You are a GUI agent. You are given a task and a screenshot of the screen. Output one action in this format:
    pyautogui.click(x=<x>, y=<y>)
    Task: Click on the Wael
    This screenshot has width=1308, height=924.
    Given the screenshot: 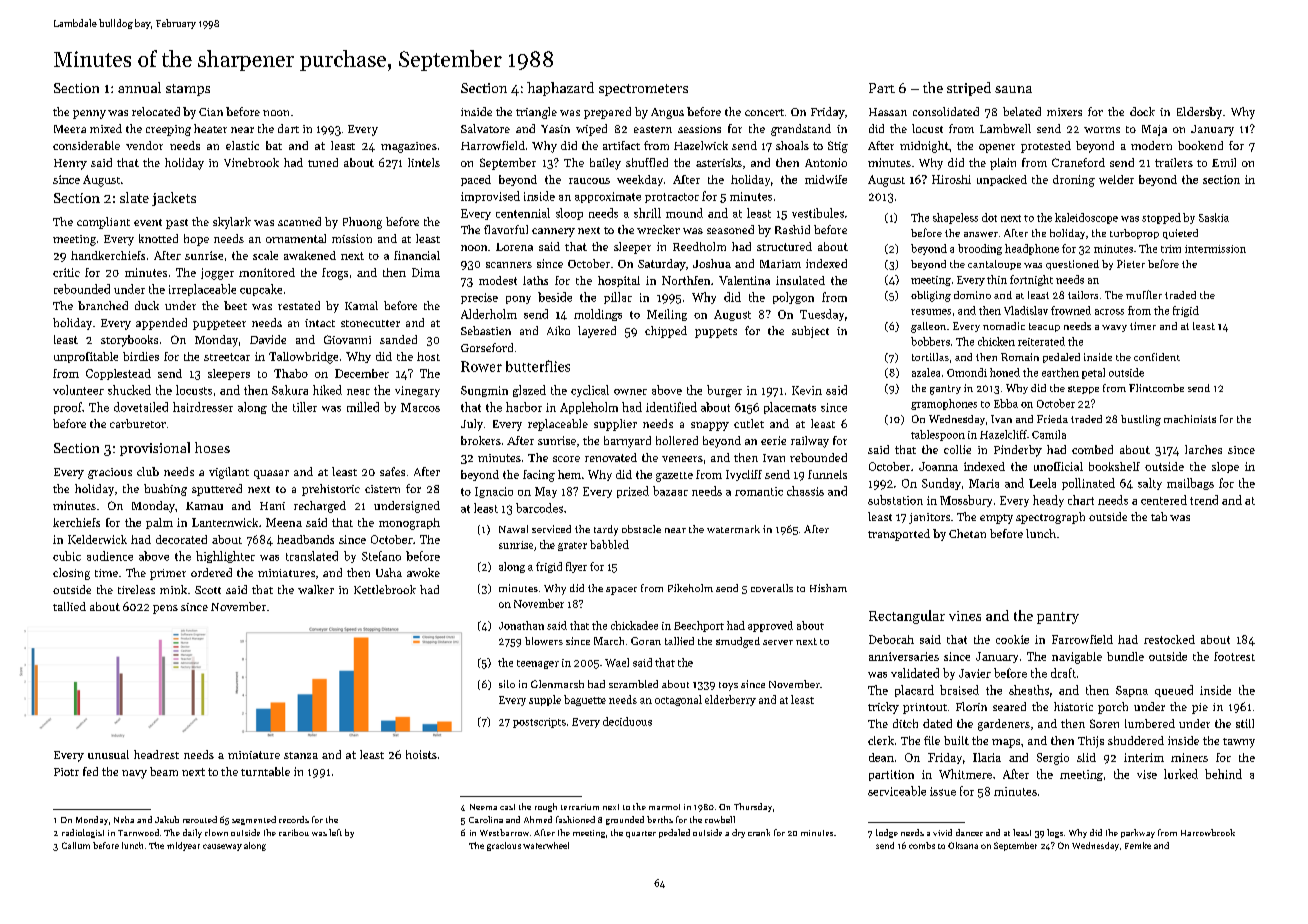 What is the action you would take?
    pyautogui.click(x=617, y=662)
